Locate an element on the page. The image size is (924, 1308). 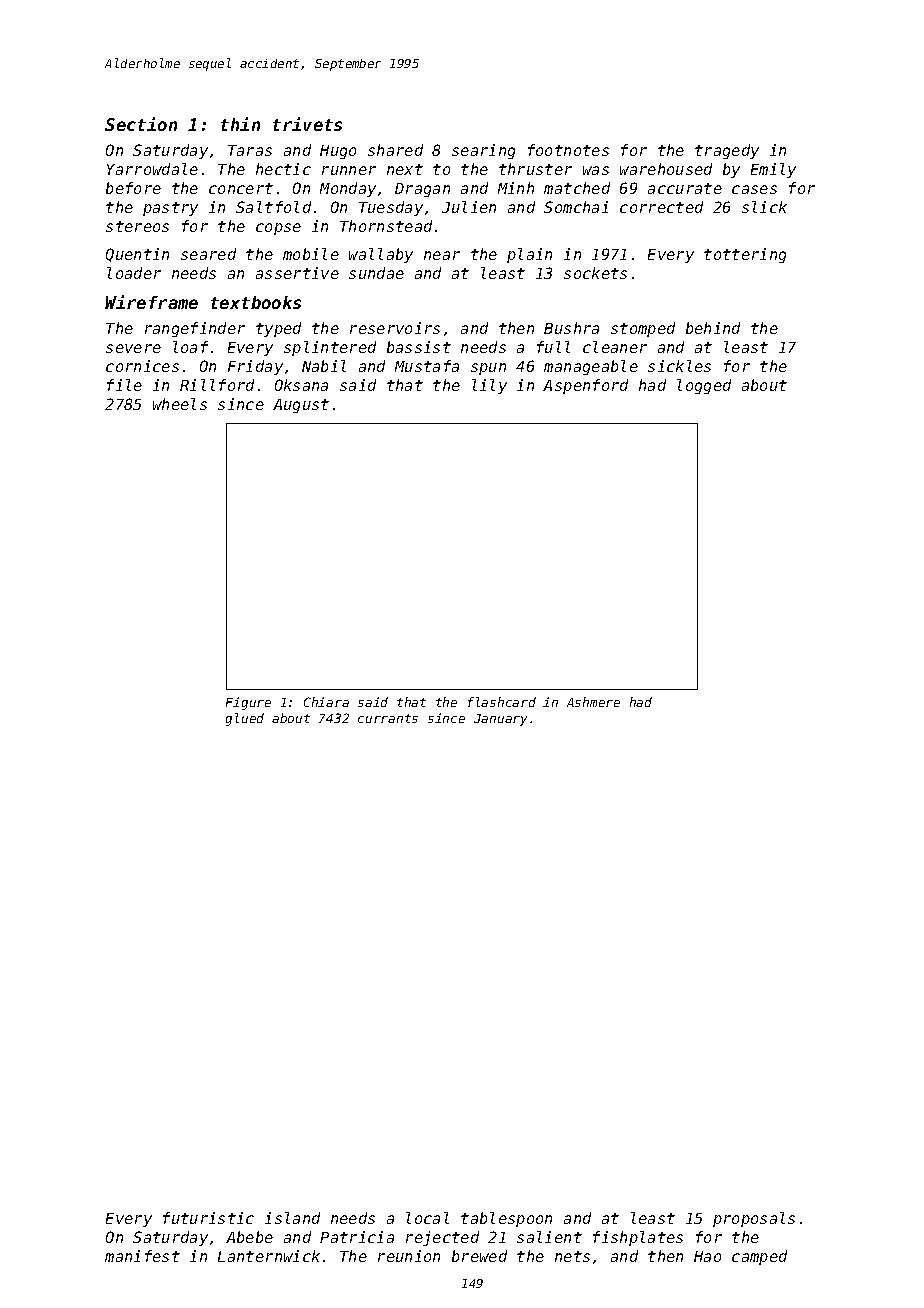
Ashmere is located at coordinates (593, 702).
